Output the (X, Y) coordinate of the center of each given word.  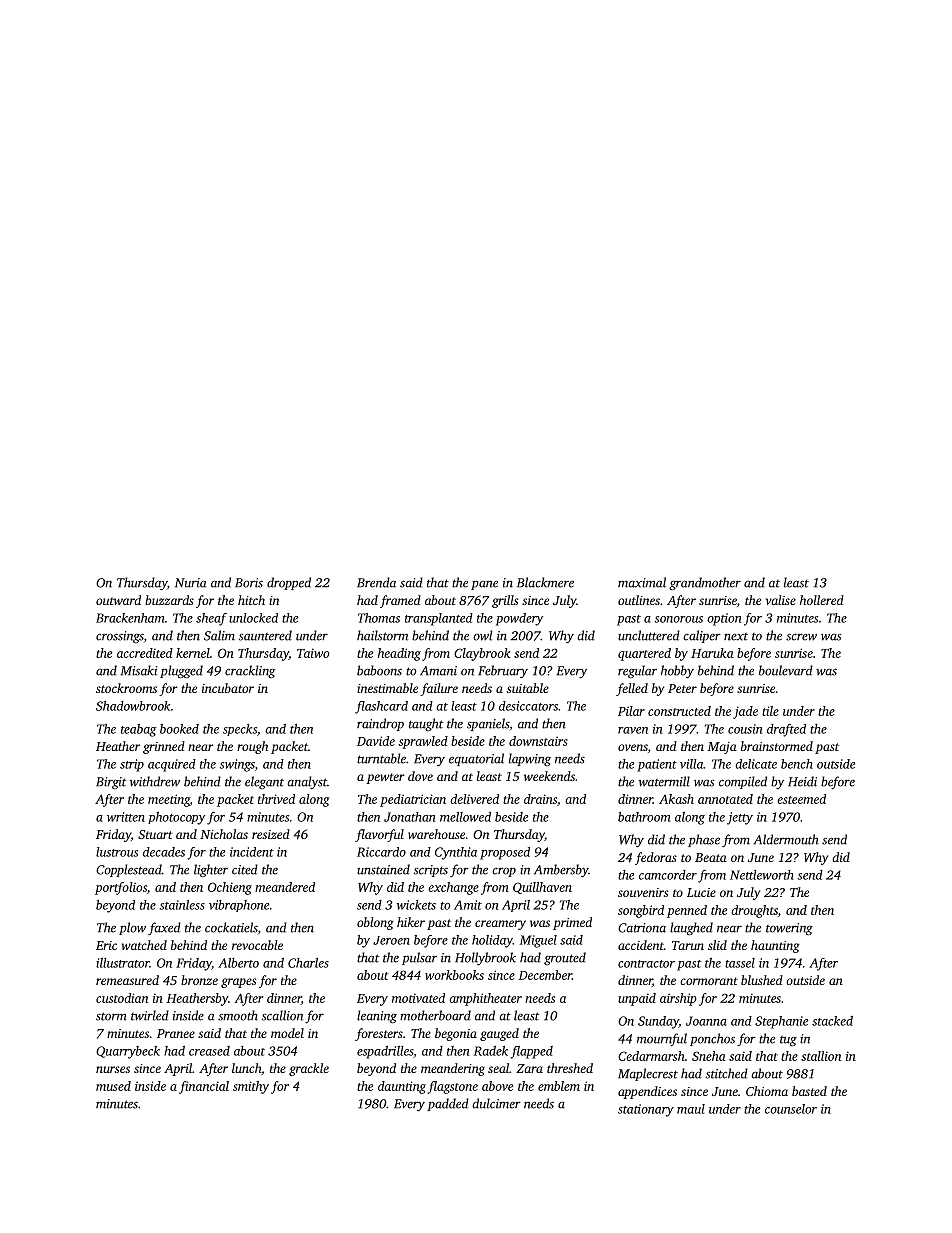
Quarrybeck (128, 1052)
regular (637, 672)
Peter (682, 688)
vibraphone (239, 906)
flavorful (379, 835)
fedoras (656, 858)
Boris (249, 583)
